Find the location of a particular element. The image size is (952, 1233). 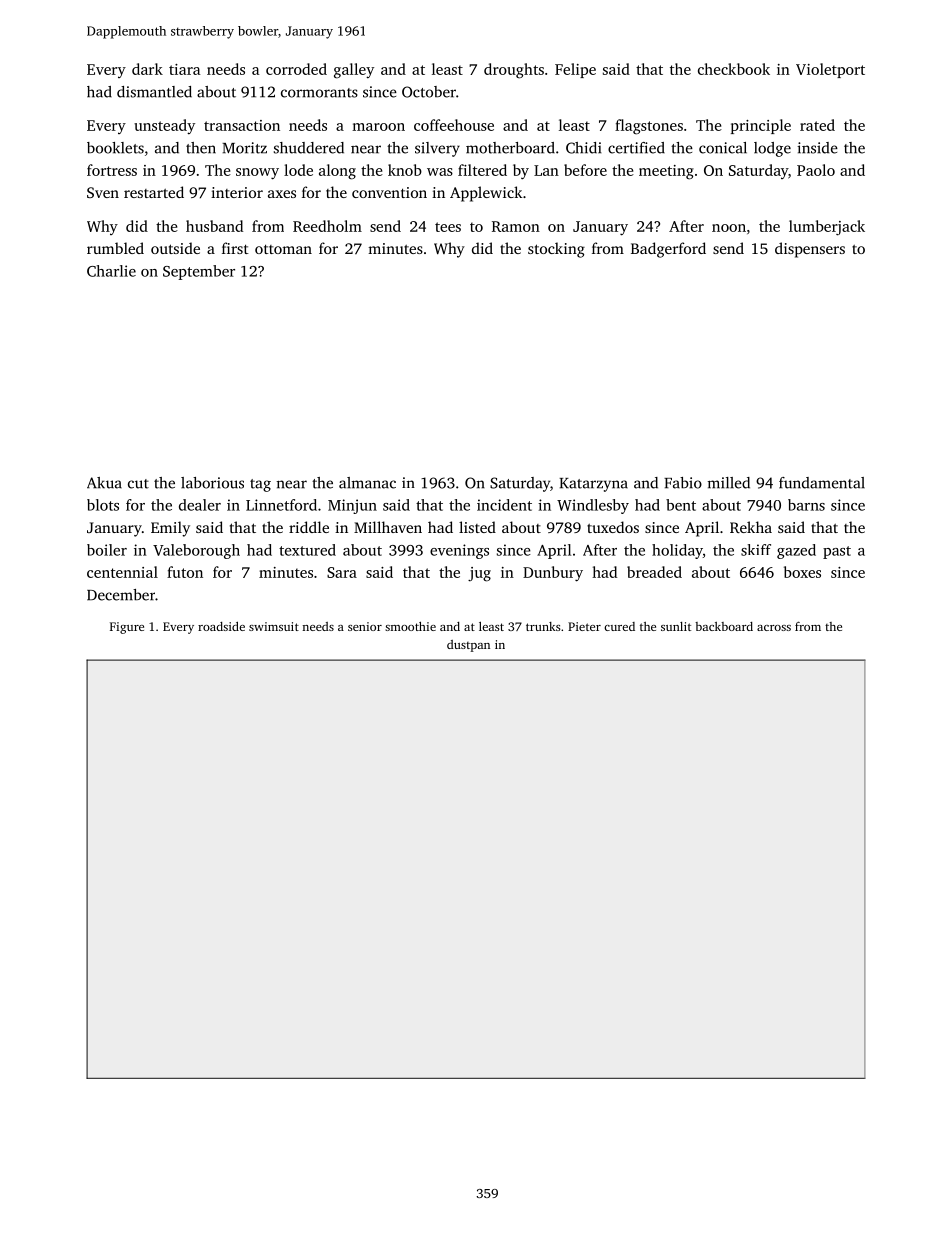

stocking is located at coordinates (556, 250).
